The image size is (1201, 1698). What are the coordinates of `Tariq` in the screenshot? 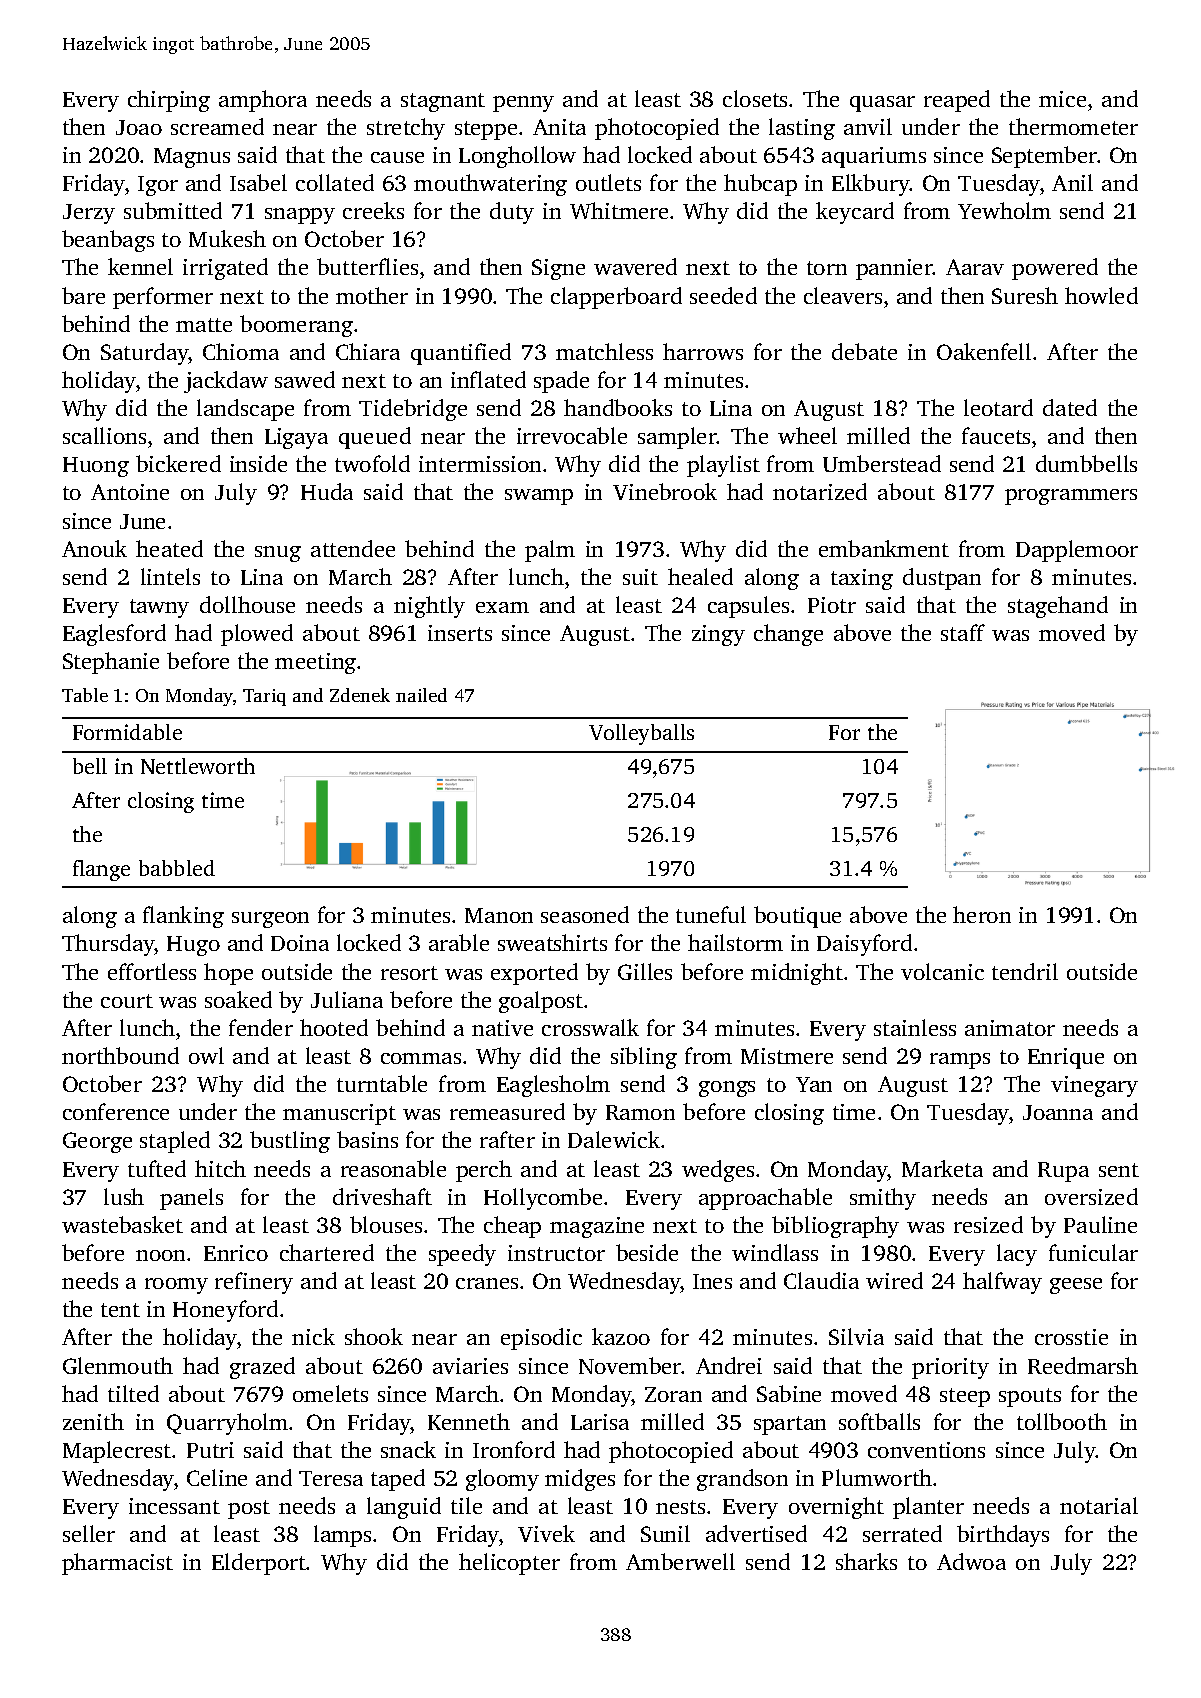 It's located at (264, 697).
